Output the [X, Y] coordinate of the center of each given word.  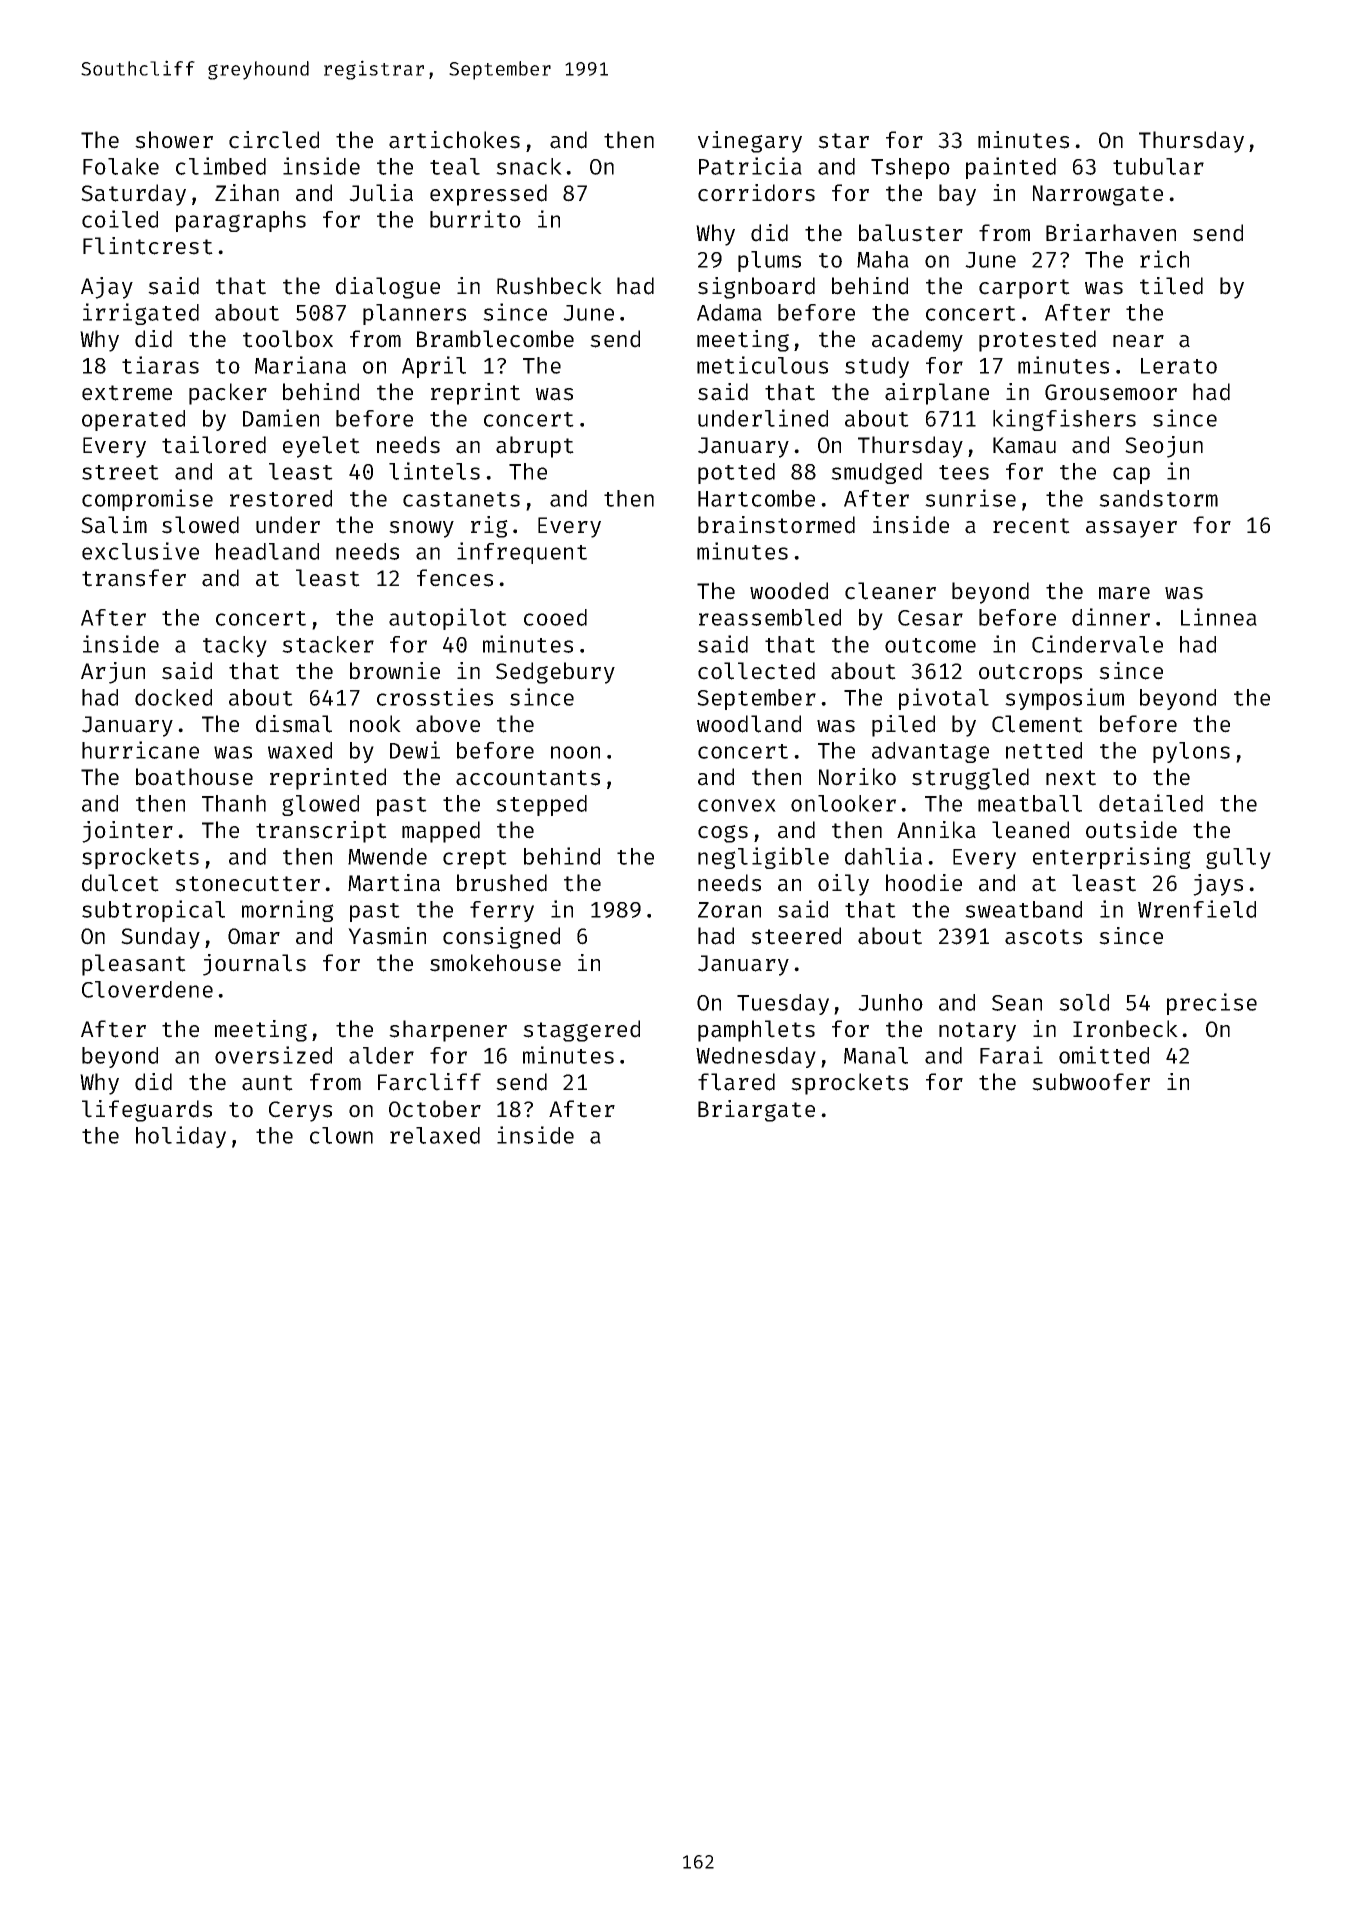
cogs [723, 834]
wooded [789, 591]
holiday [181, 1137]
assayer [1131, 529]
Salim [114, 525]
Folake [121, 166]
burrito [475, 219]
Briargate [756, 1111]
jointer [127, 832]
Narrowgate [1098, 195]
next [1071, 778]
